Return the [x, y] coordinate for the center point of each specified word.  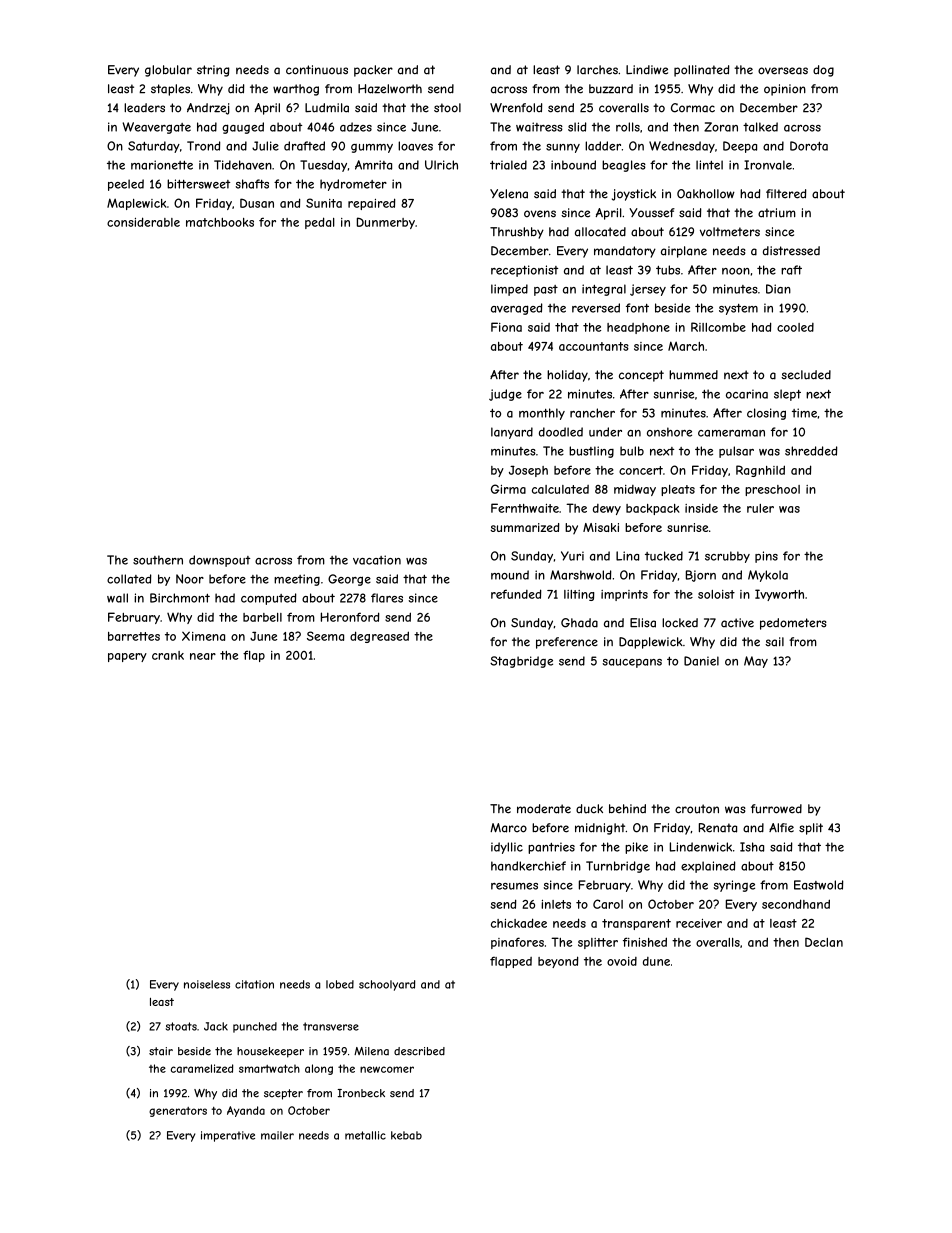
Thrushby [517, 233]
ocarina [747, 394]
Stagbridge [521, 662]
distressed [791, 251]
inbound [573, 165]
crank [168, 655]
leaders [144, 108]
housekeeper [270, 1052]
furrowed [776, 809]
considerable [143, 222]
